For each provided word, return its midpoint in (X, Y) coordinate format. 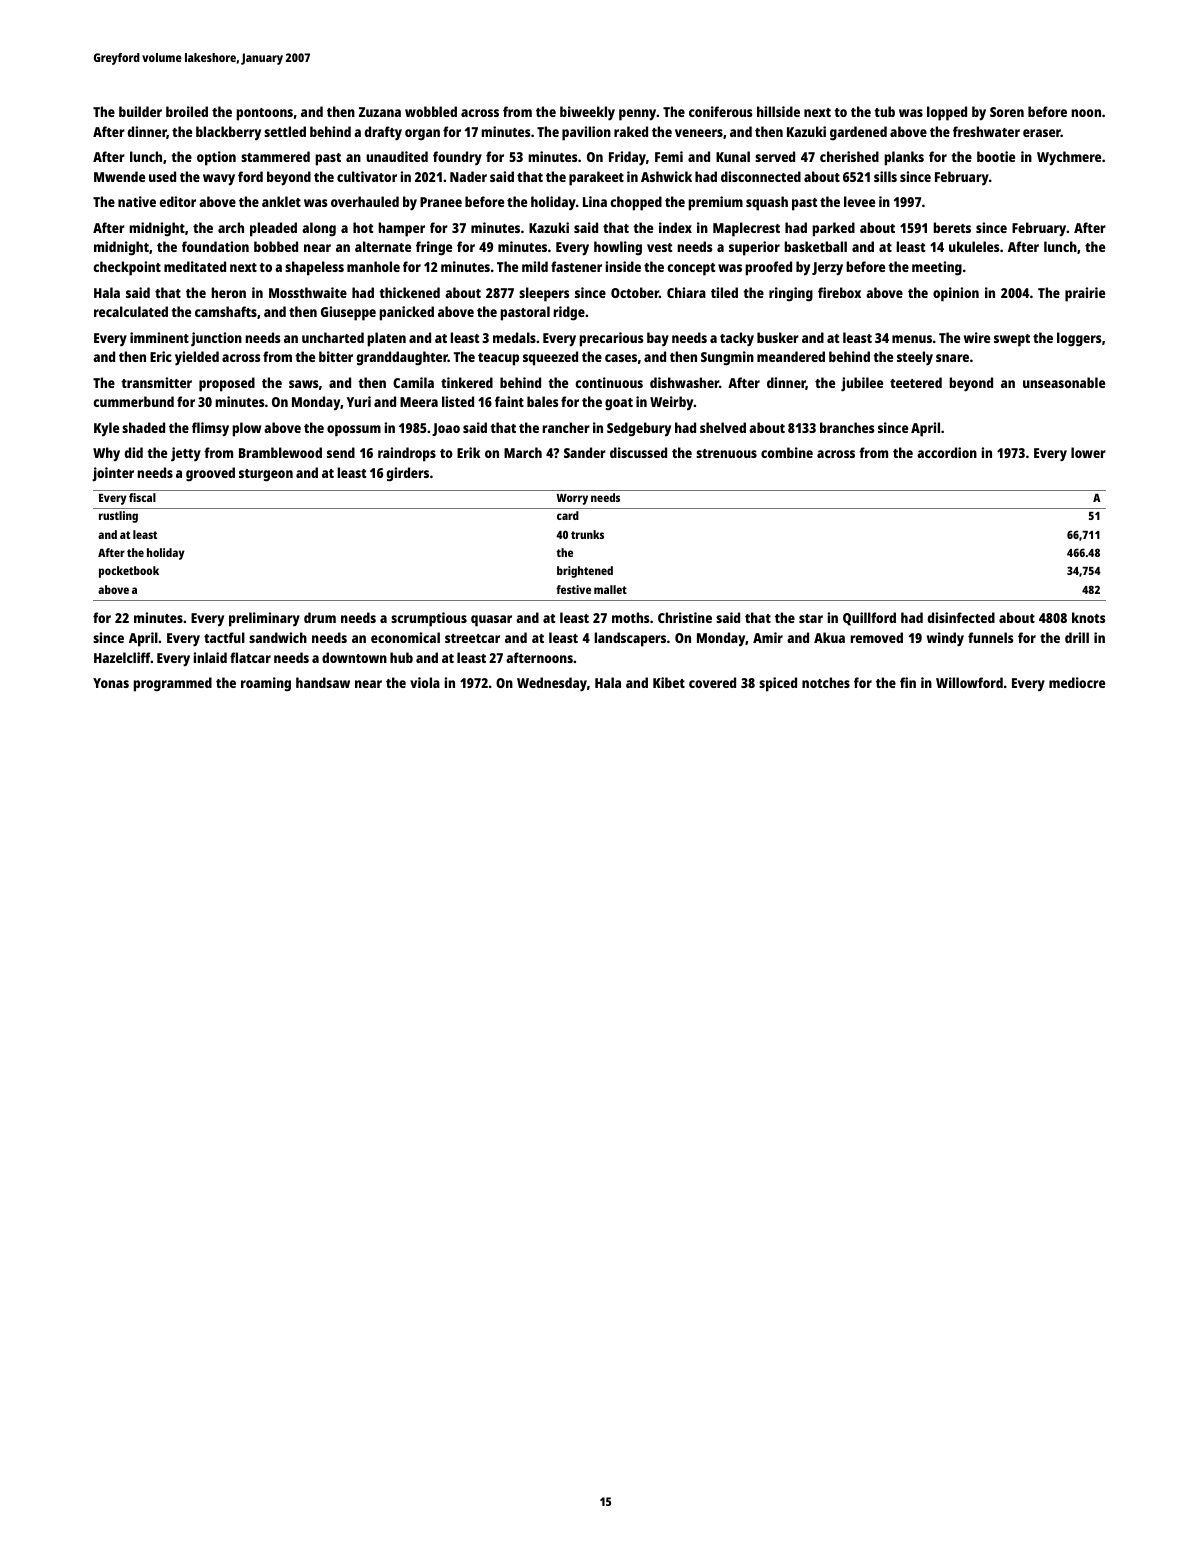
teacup (498, 359)
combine (787, 452)
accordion (947, 452)
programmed (172, 684)
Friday (627, 158)
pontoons (264, 114)
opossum (354, 431)
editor (178, 201)
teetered (916, 382)
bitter (336, 356)
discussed (638, 452)
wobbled (431, 111)
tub (884, 111)
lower (1088, 452)
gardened (858, 133)
